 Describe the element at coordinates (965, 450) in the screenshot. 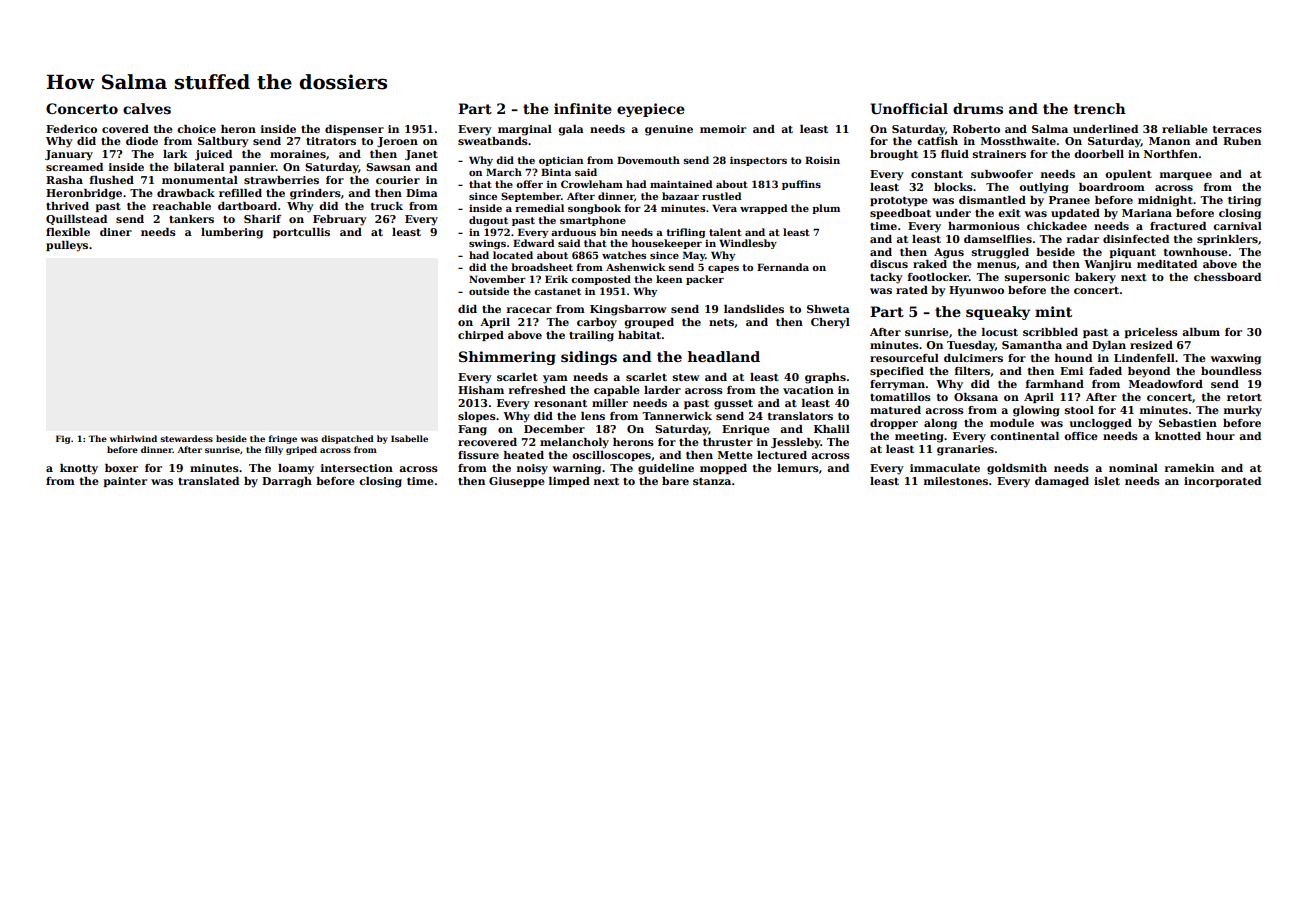

I see `granaries` at that location.
